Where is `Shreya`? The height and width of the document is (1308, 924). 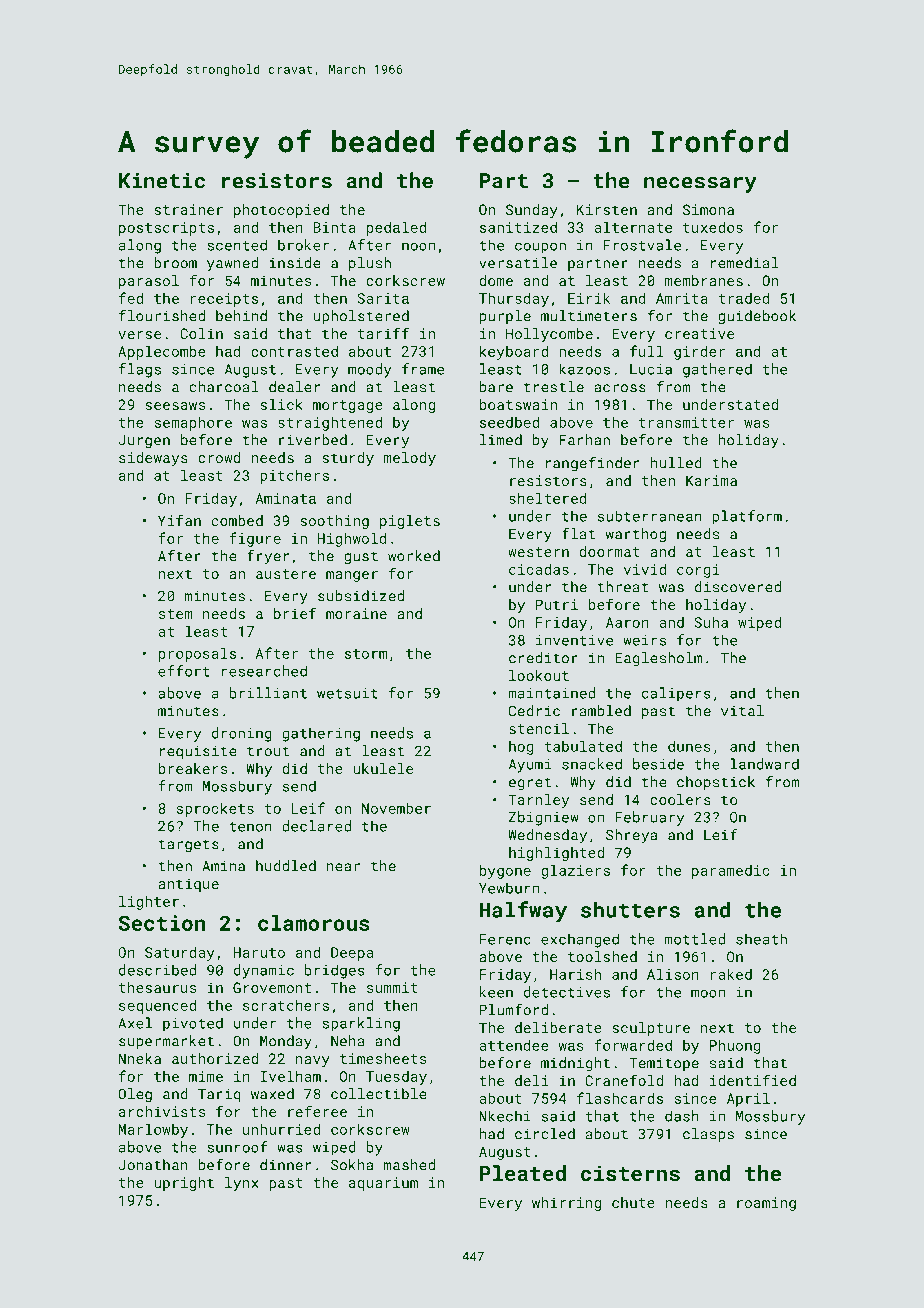 Shreya is located at coordinates (631, 836).
